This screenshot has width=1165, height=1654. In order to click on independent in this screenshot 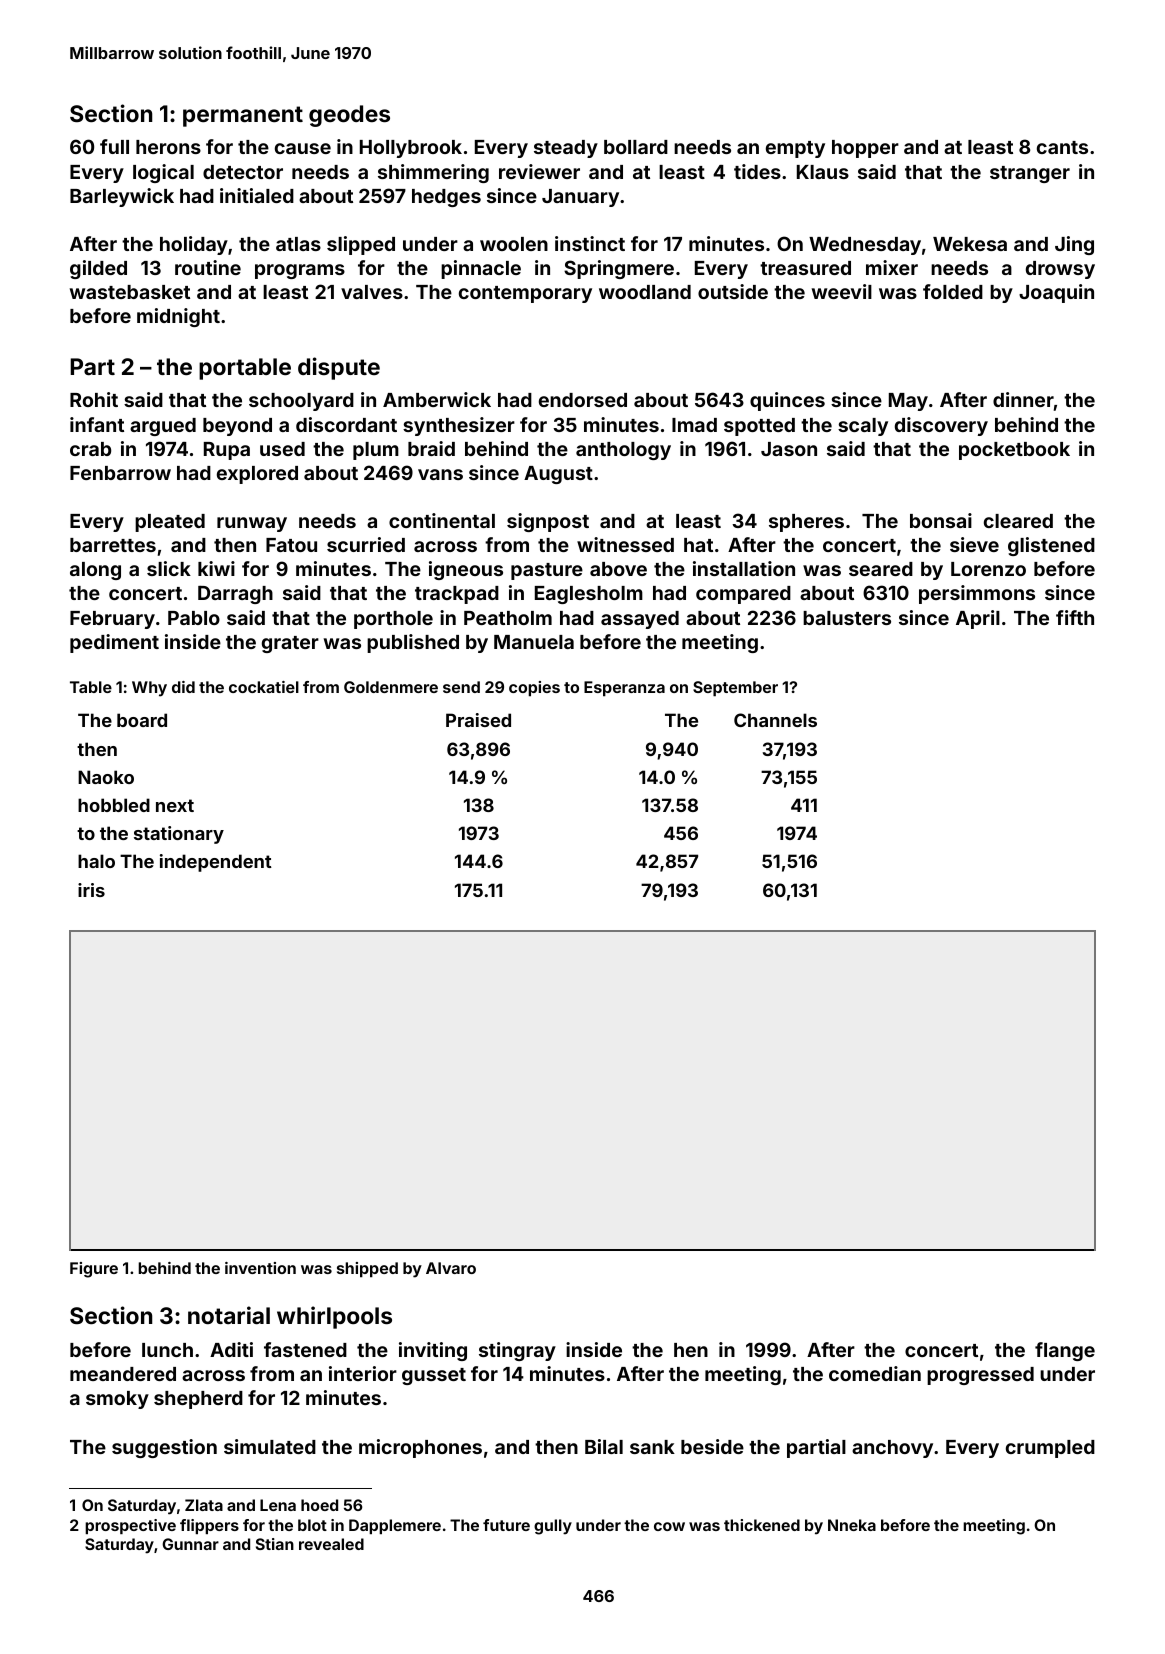, I will do `click(216, 863)`.
